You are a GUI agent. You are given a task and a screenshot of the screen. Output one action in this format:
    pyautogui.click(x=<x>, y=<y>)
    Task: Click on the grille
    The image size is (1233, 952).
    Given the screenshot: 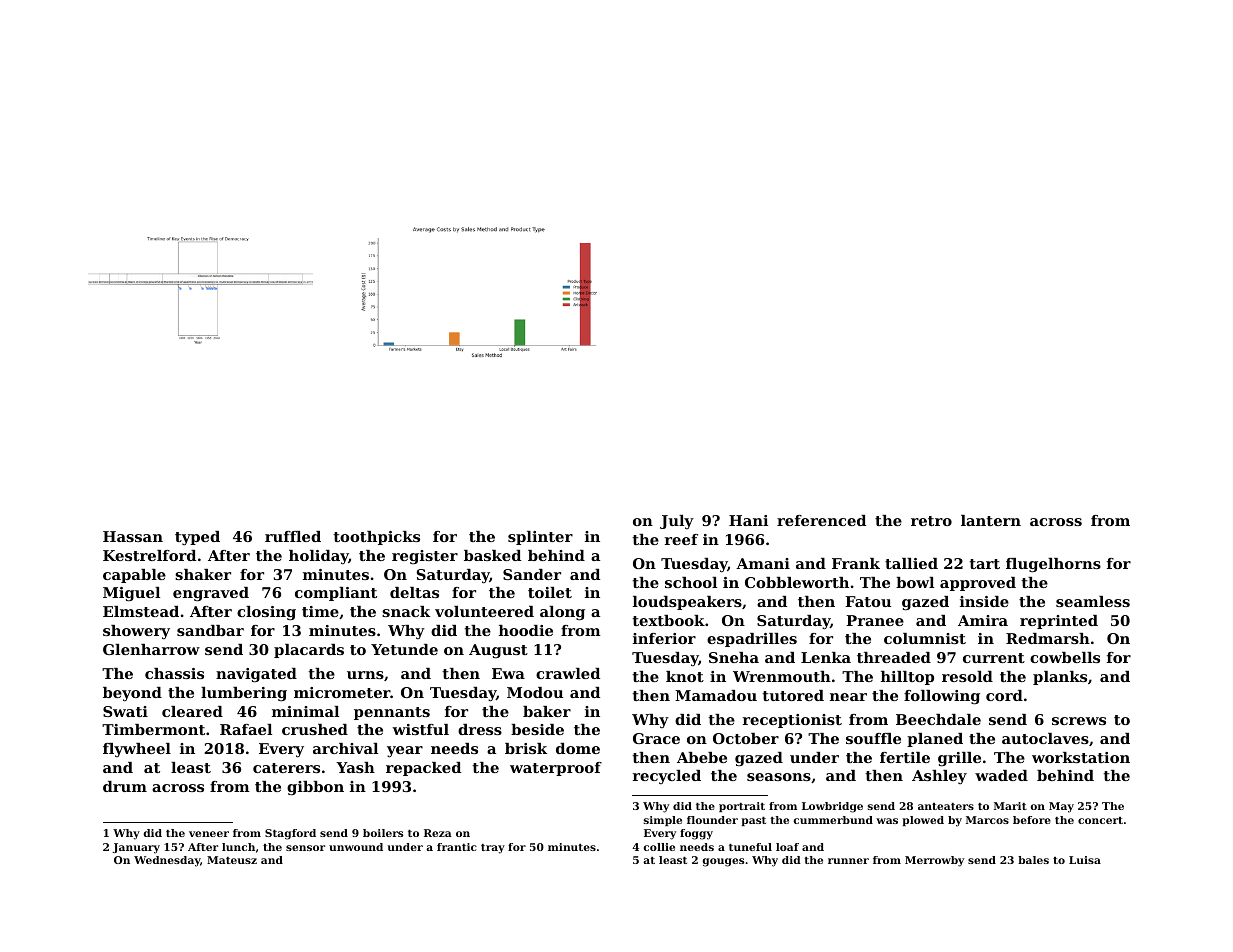 What is the action you would take?
    pyautogui.click(x=959, y=759)
